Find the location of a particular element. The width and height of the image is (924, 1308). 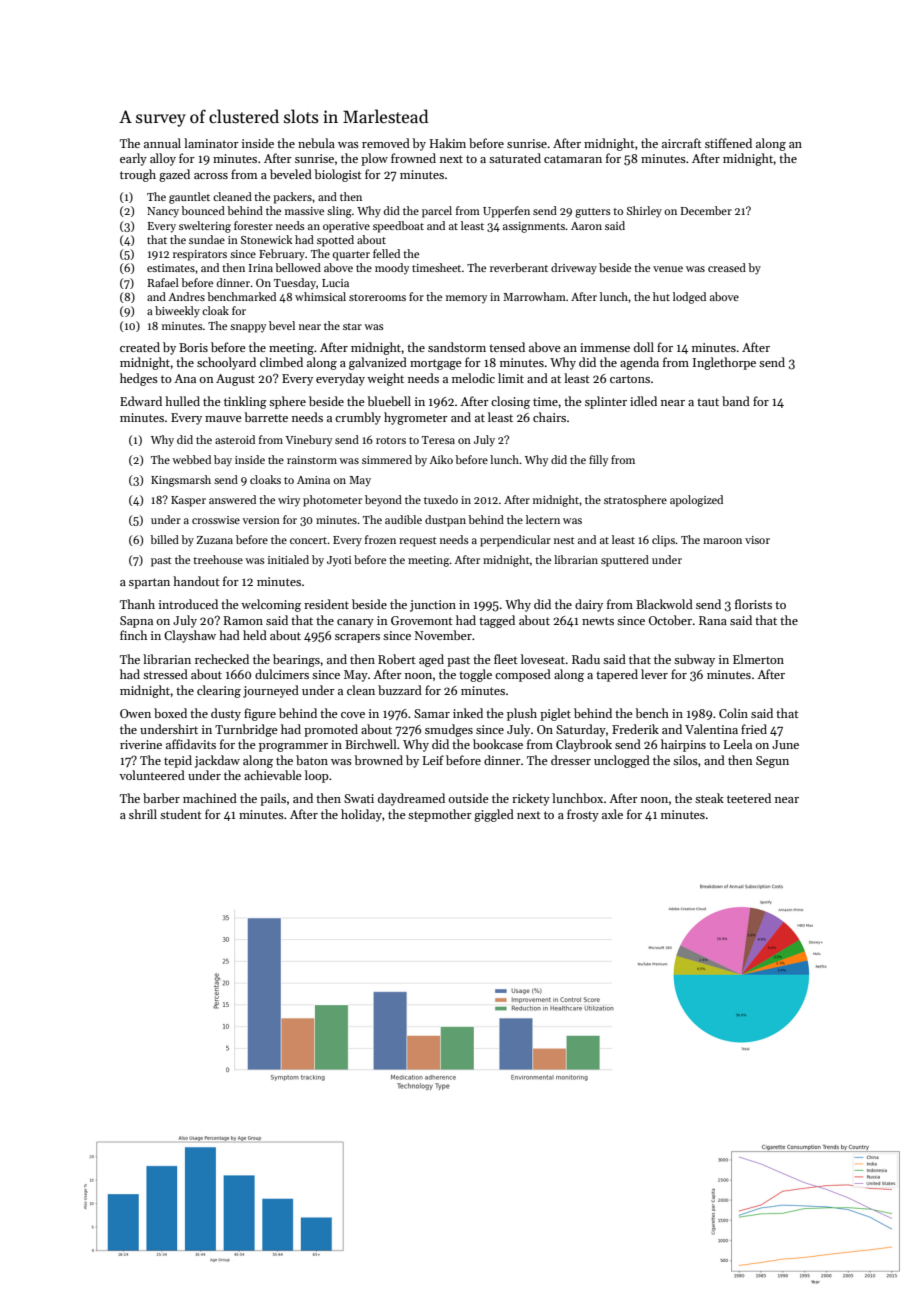

junction is located at coordinates (433, 606).
